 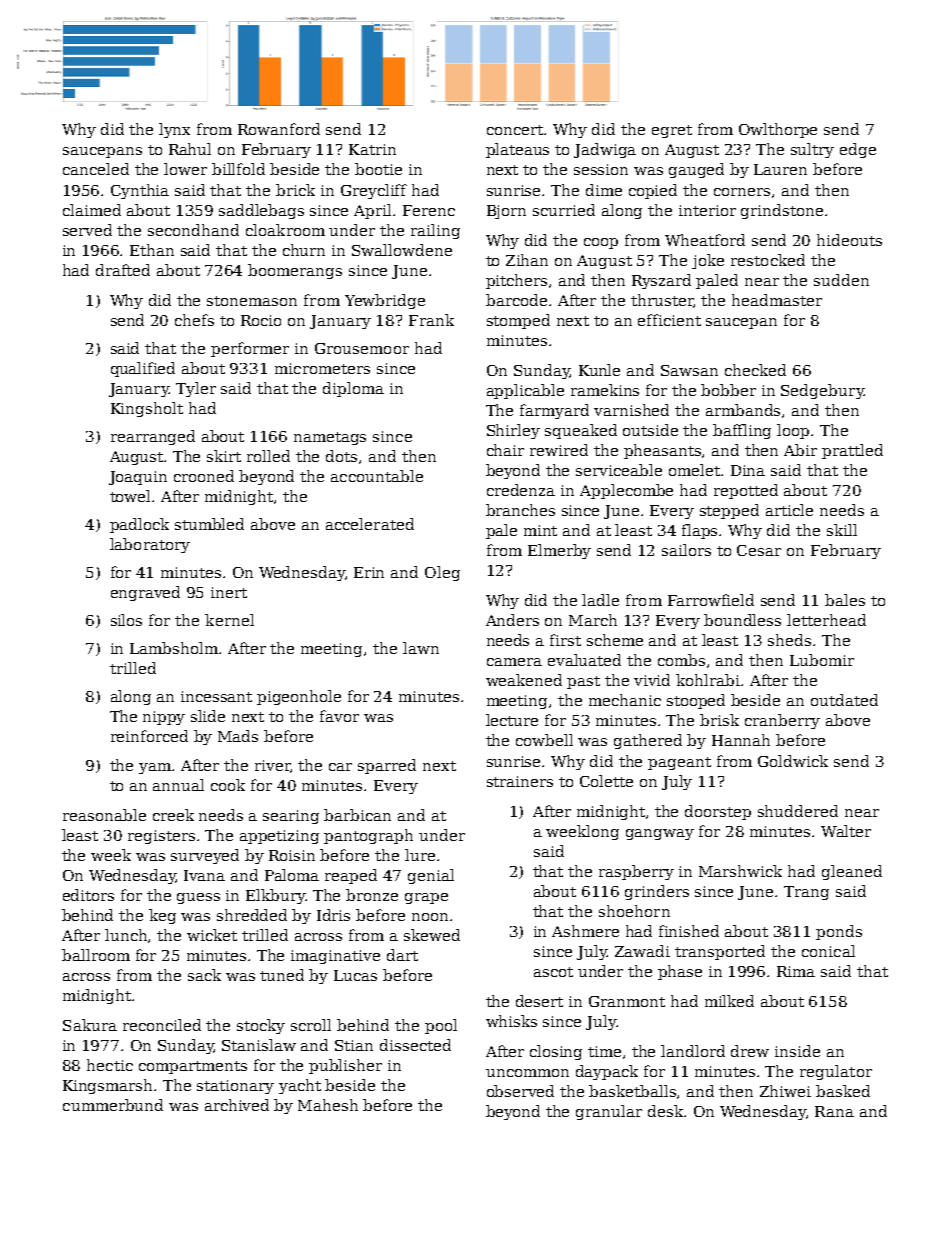 I want to click on silos, so click(x=126, y=620).
